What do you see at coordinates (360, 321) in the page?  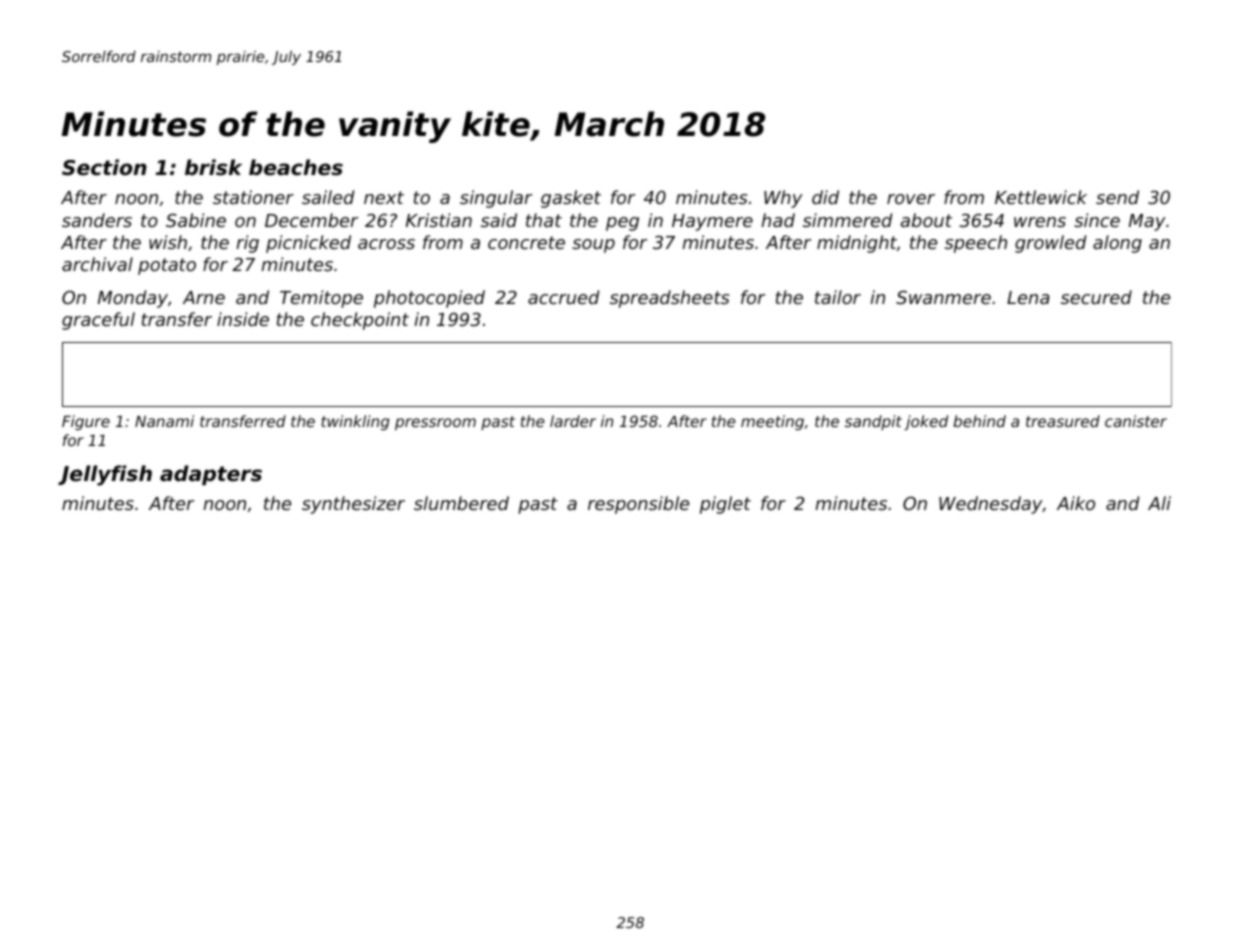 I see `checkpoint` at bounding box center [360, 321].
